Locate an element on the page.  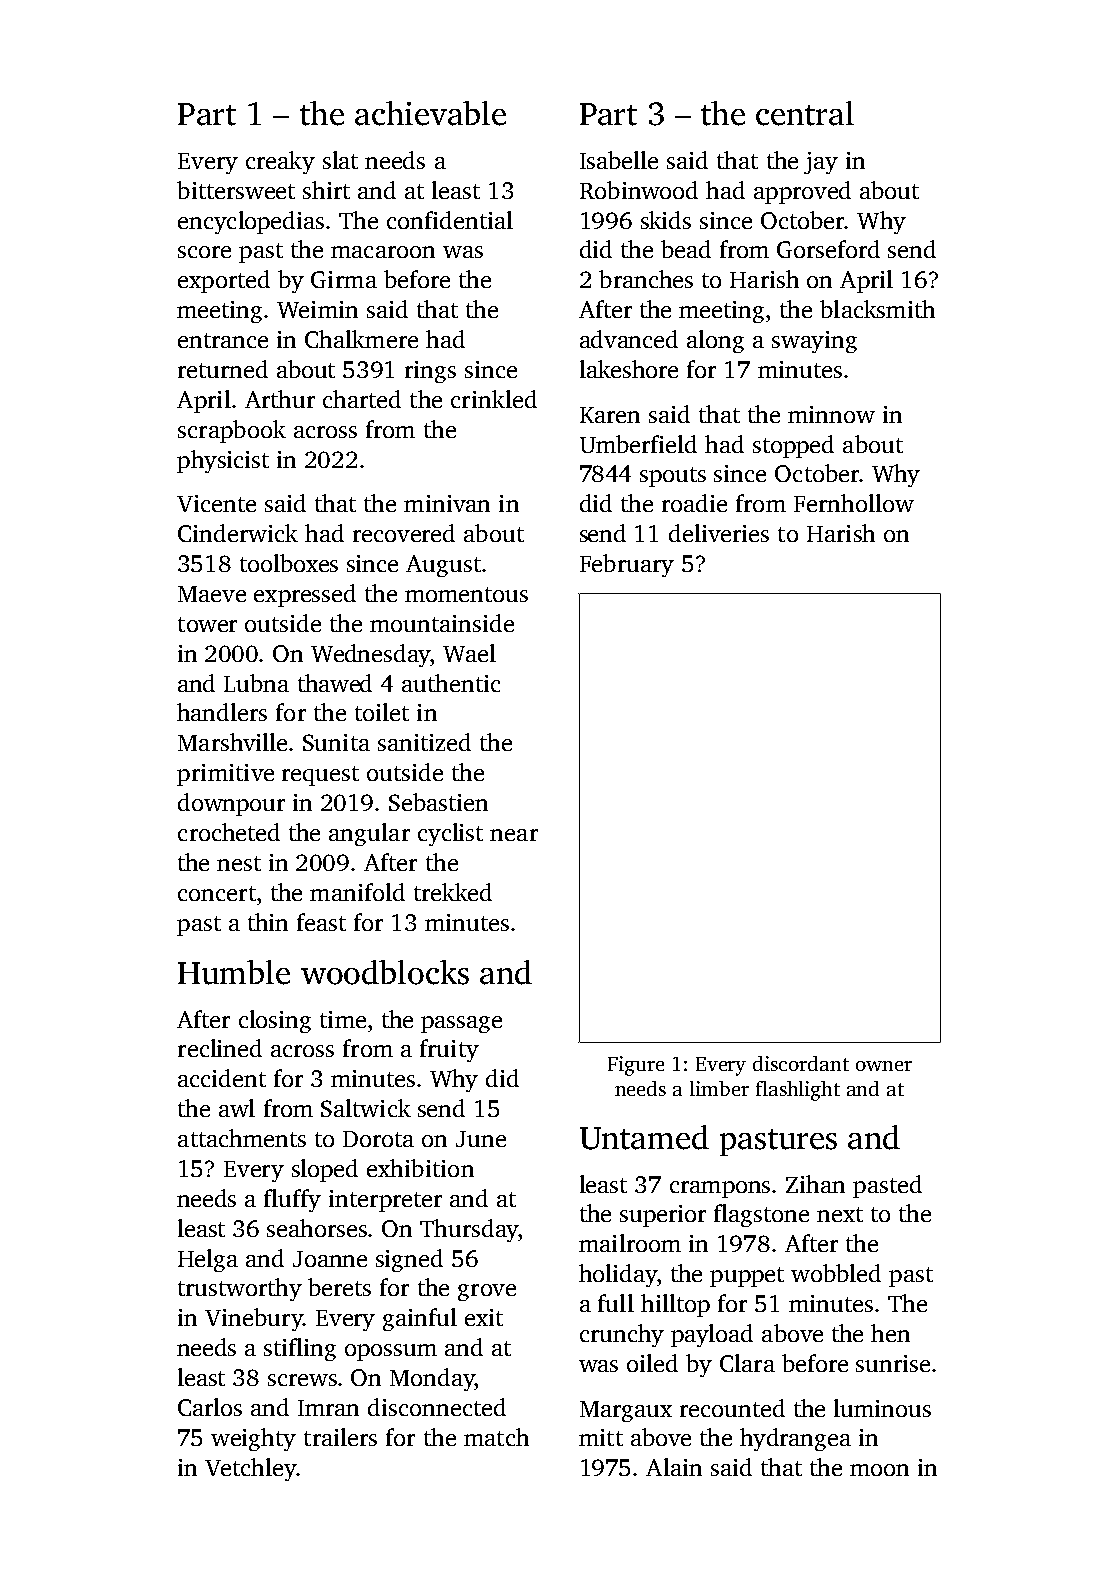
Vetchley is located at coordinates (250, 1469).
